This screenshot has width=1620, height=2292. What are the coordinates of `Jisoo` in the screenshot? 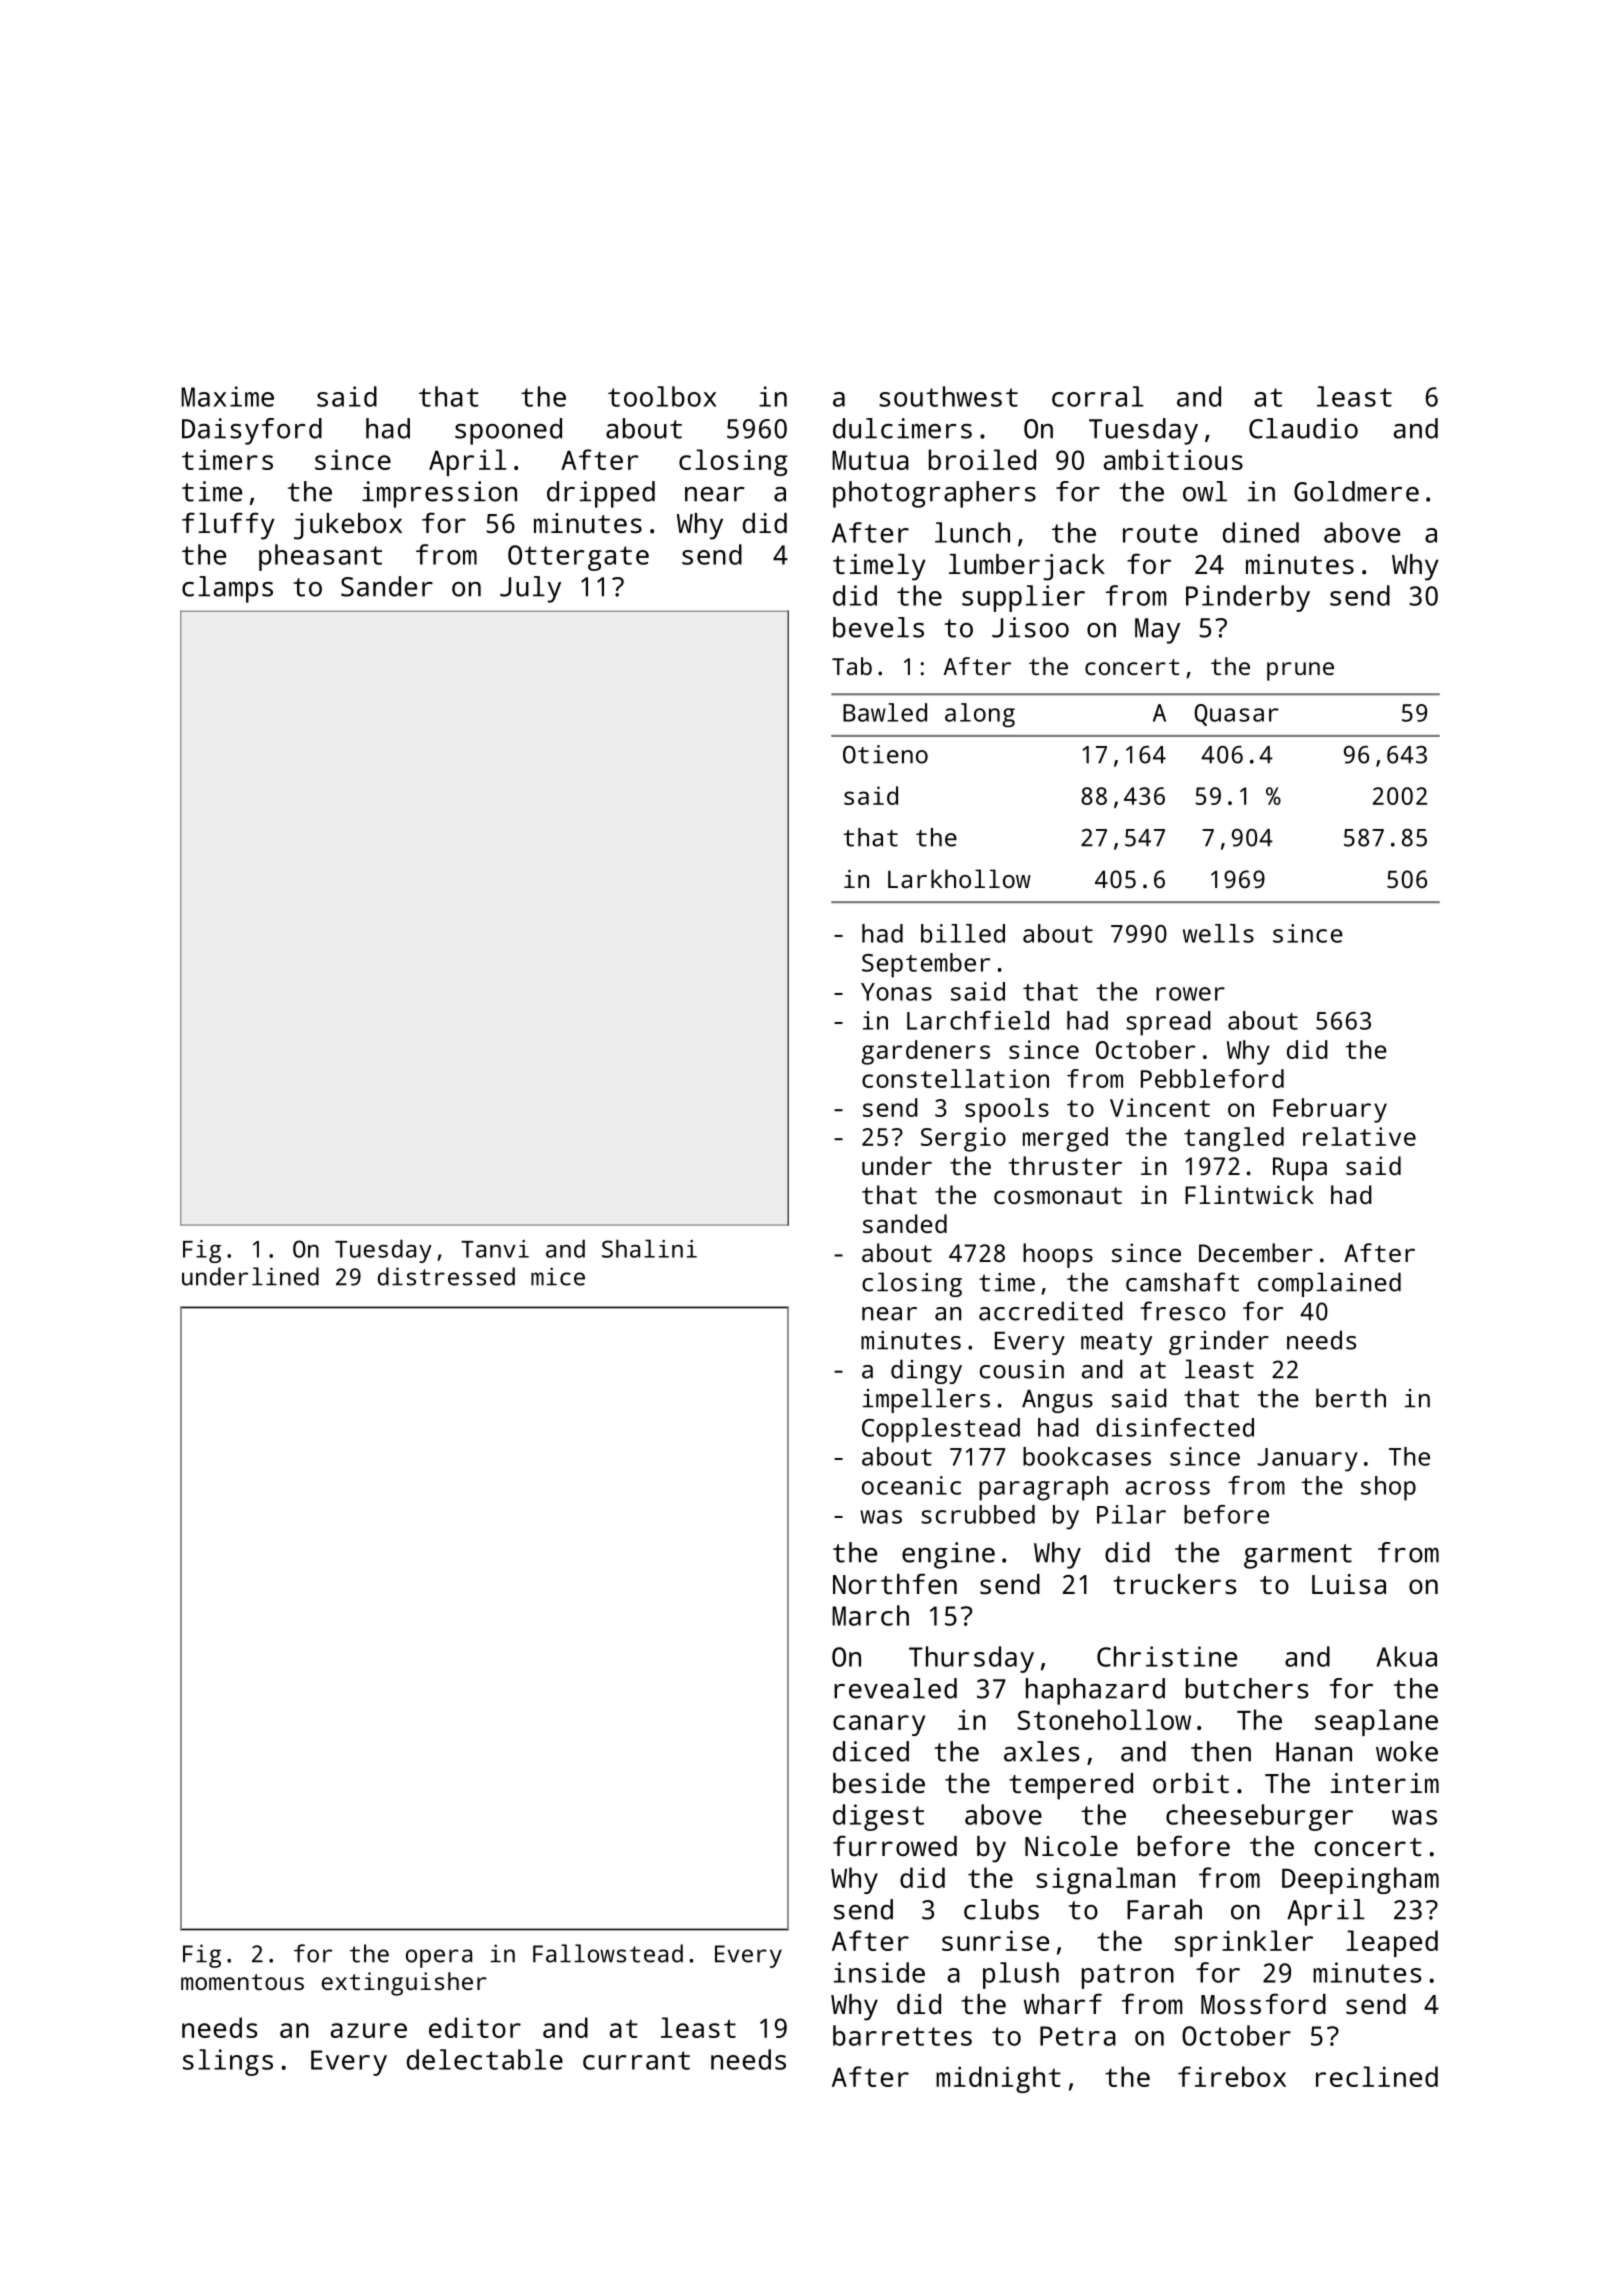 It's located at (1030, 627).
